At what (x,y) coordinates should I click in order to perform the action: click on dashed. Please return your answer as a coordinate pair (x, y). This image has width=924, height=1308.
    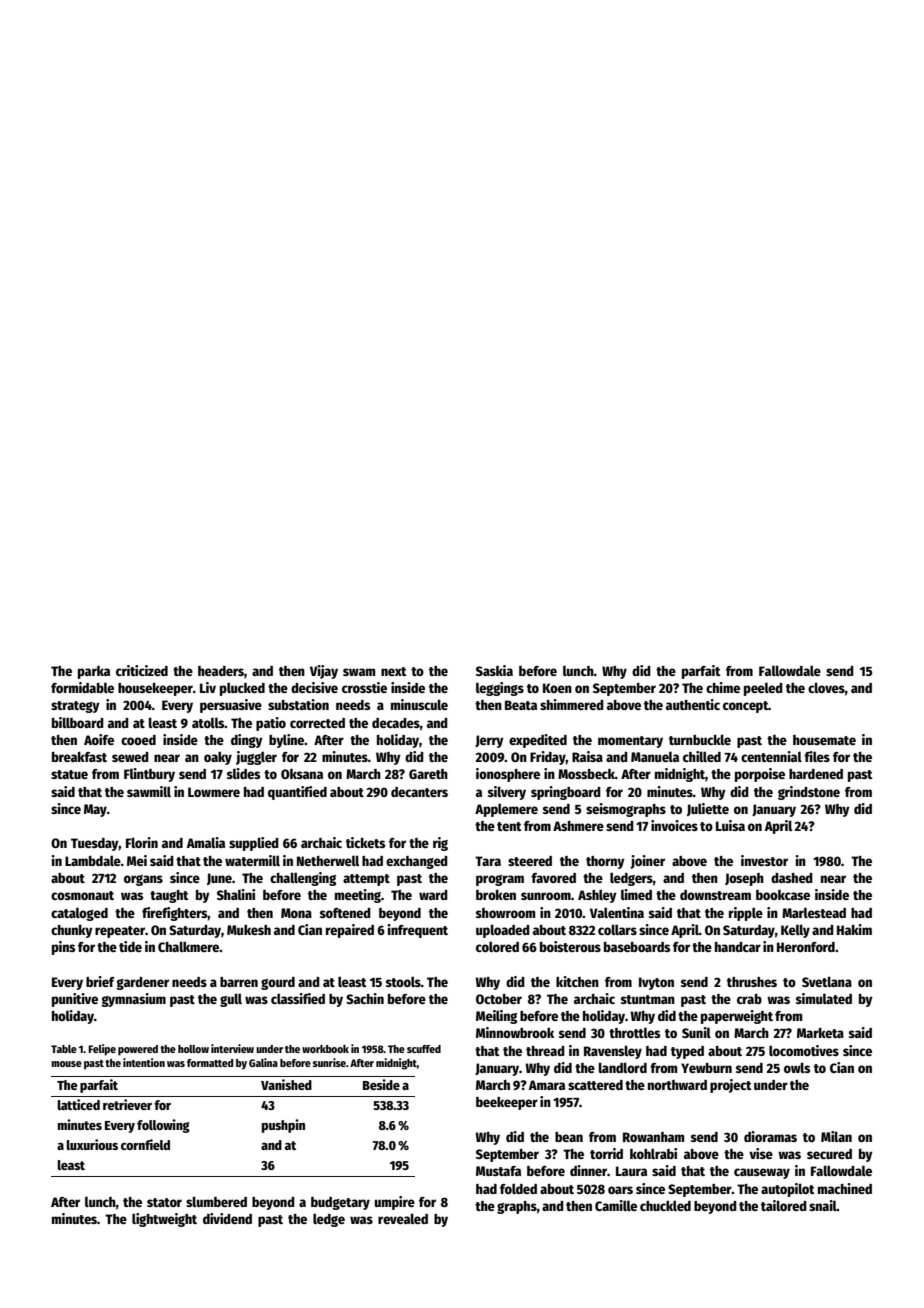
    Looking at the image, I should click on (792, 878).
